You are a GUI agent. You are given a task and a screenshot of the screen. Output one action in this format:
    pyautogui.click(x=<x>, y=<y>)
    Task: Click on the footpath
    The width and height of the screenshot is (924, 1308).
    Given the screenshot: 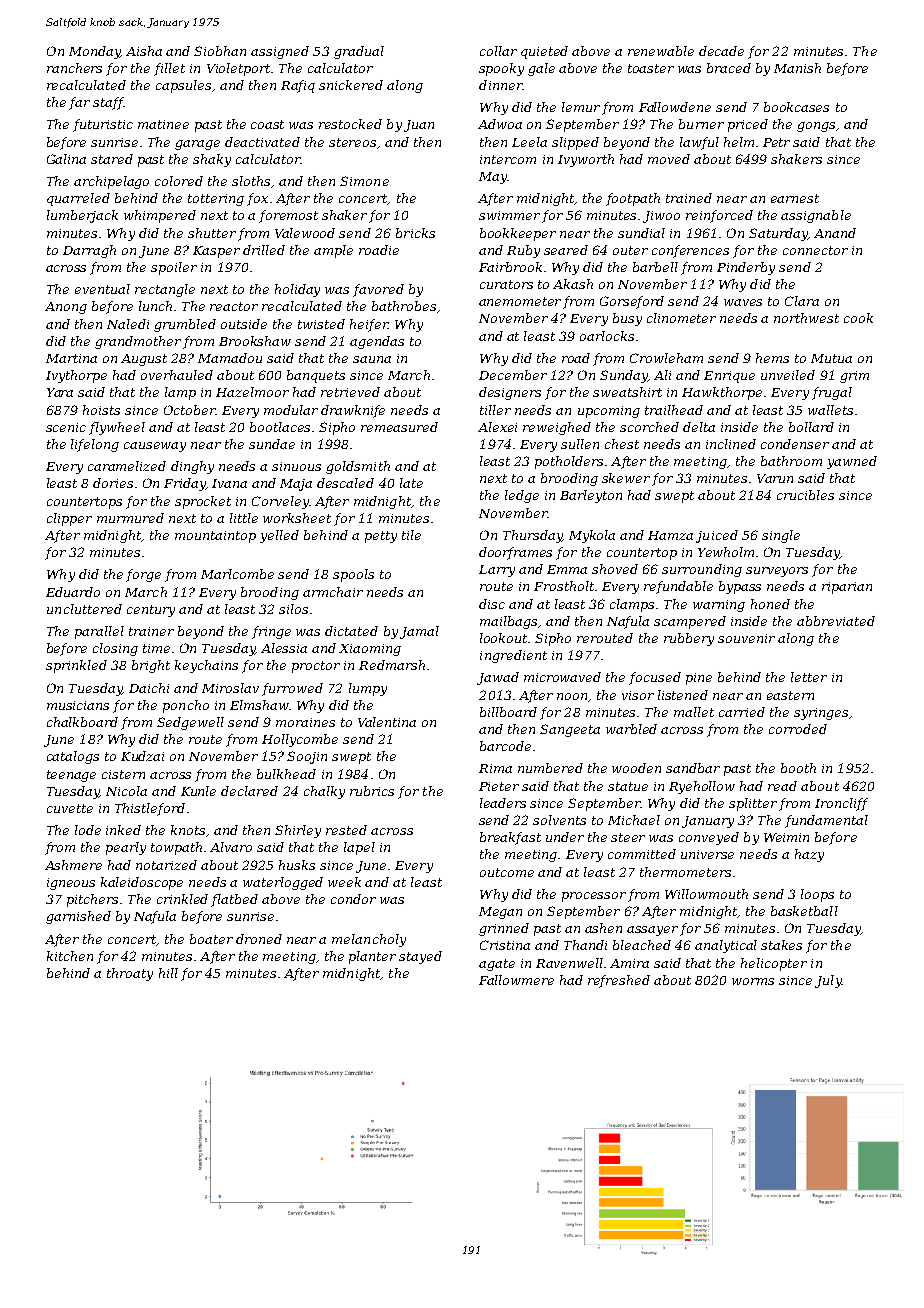 What is the action you would take?
    pyautogui.click(x=633, y=199)
